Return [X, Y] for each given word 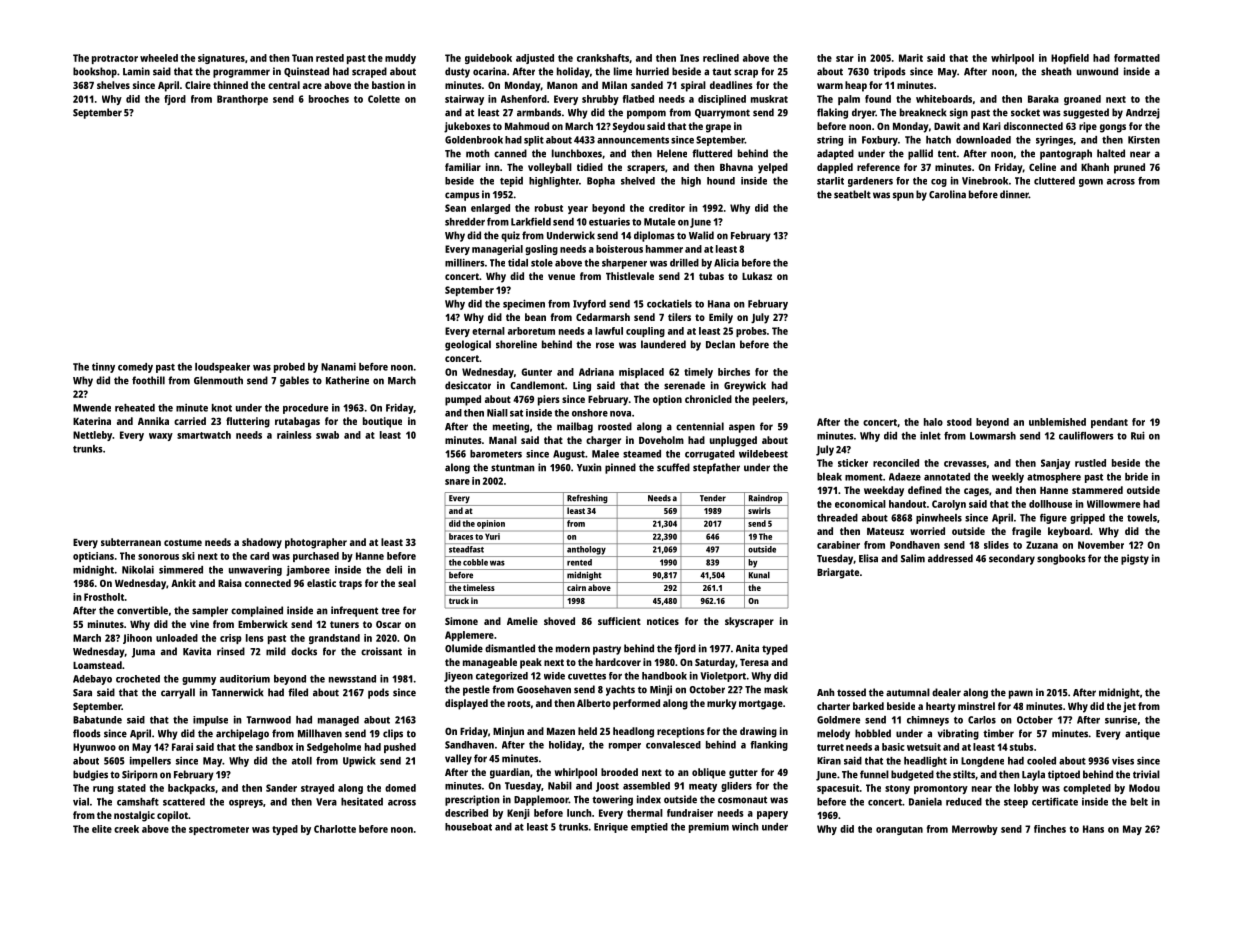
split [534, 141]
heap [856, 86]
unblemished [1057, 422]
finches [1050, 829]
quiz [510, 236]
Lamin [136, 71]
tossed [851, 692]
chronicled [708, 399]
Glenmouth [218, 380]
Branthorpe [242, 100]
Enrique [611, 828]
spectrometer [219, 830]
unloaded [177, 638]
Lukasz [757, 276]
